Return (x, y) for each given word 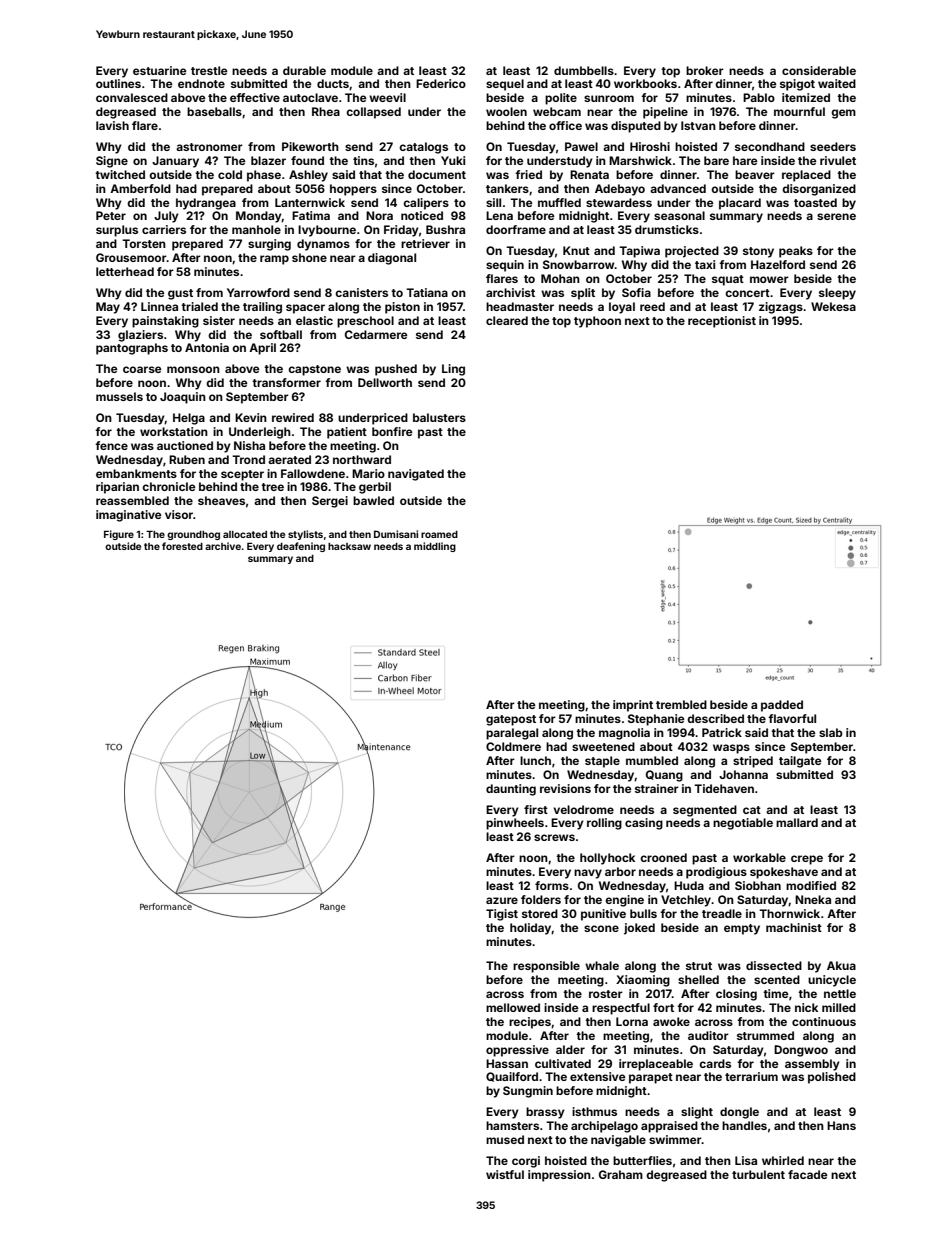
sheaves (221, 500)
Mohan (560, 278)
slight (697, 1113)
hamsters (512, 1125)
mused (505, 1139)
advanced (678, 188)
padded (782, 706)
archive (223, 546)
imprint (633, 706)
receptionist (722, 322)
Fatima (311, 215)
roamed (439, 534)
